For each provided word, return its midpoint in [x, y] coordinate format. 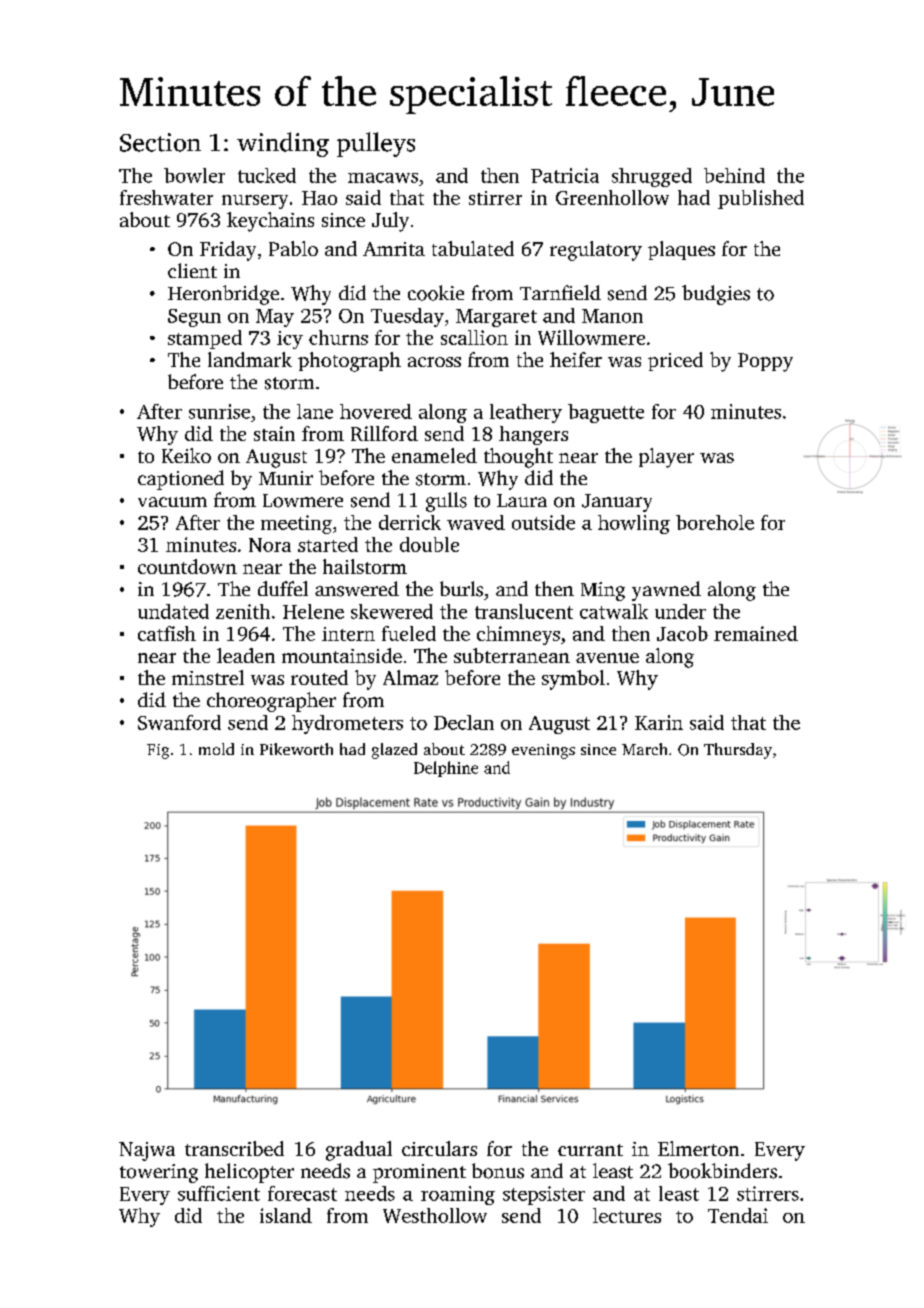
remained [756, 633]
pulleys [376, 144]
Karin [659, 722]
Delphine [446, 769]
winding [283, 144]
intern [348, 634]
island [286, 1215]
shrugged [652, 177]
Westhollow [435, 1215]
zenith [243, 611]
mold [216, 749]
